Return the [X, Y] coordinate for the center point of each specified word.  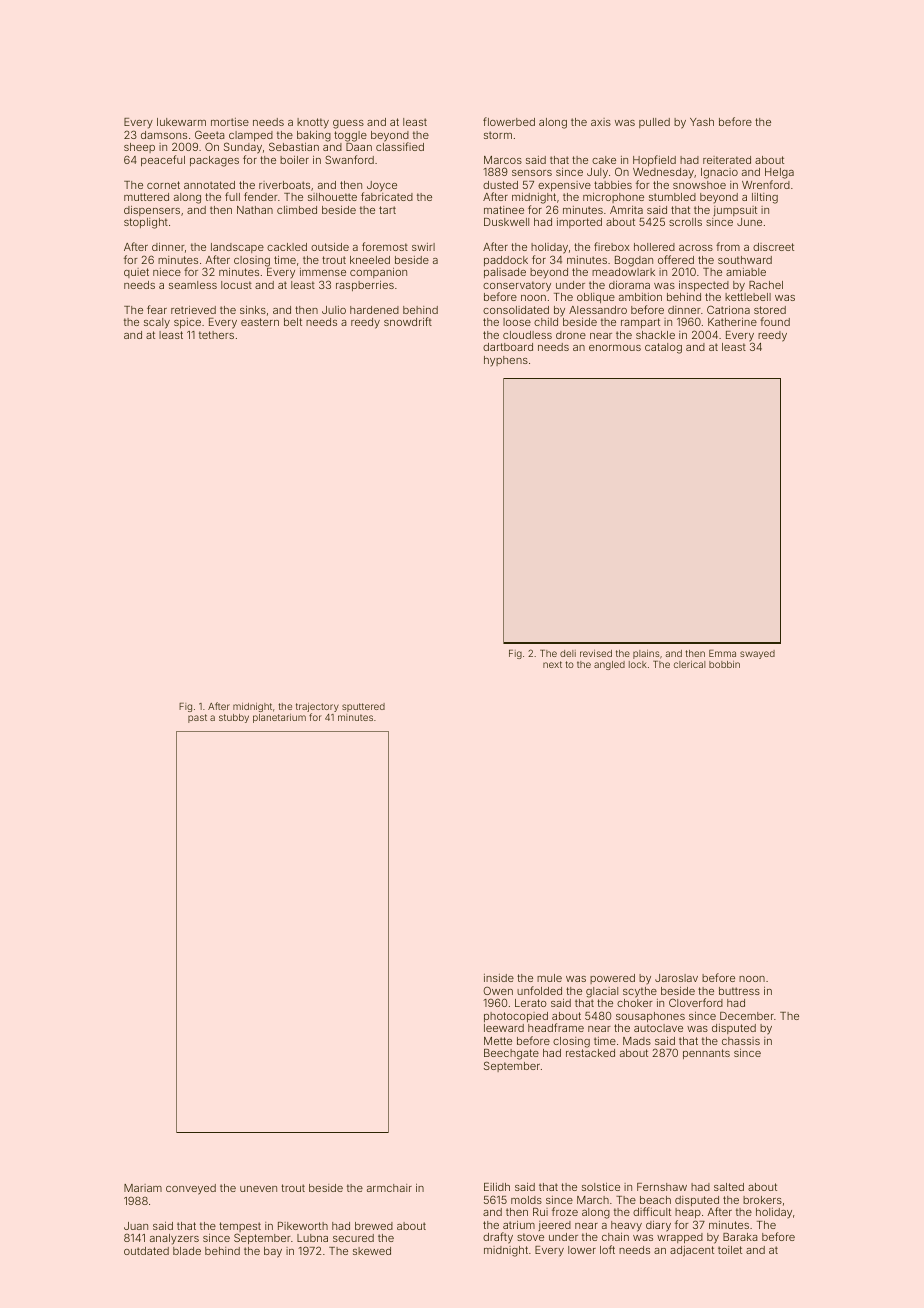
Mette [498, 1041]
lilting [765, 198]
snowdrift [408, 321]
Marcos [503, 160]
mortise [230, 122]
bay [273, 1252]
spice [187, 323]
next [552, 664]
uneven [258, 1189]
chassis [741, 1041]
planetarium [279, 718]
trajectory [317, 707]
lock [638, 664]
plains [646, 654]
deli [568, 653]
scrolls [685, 222]
